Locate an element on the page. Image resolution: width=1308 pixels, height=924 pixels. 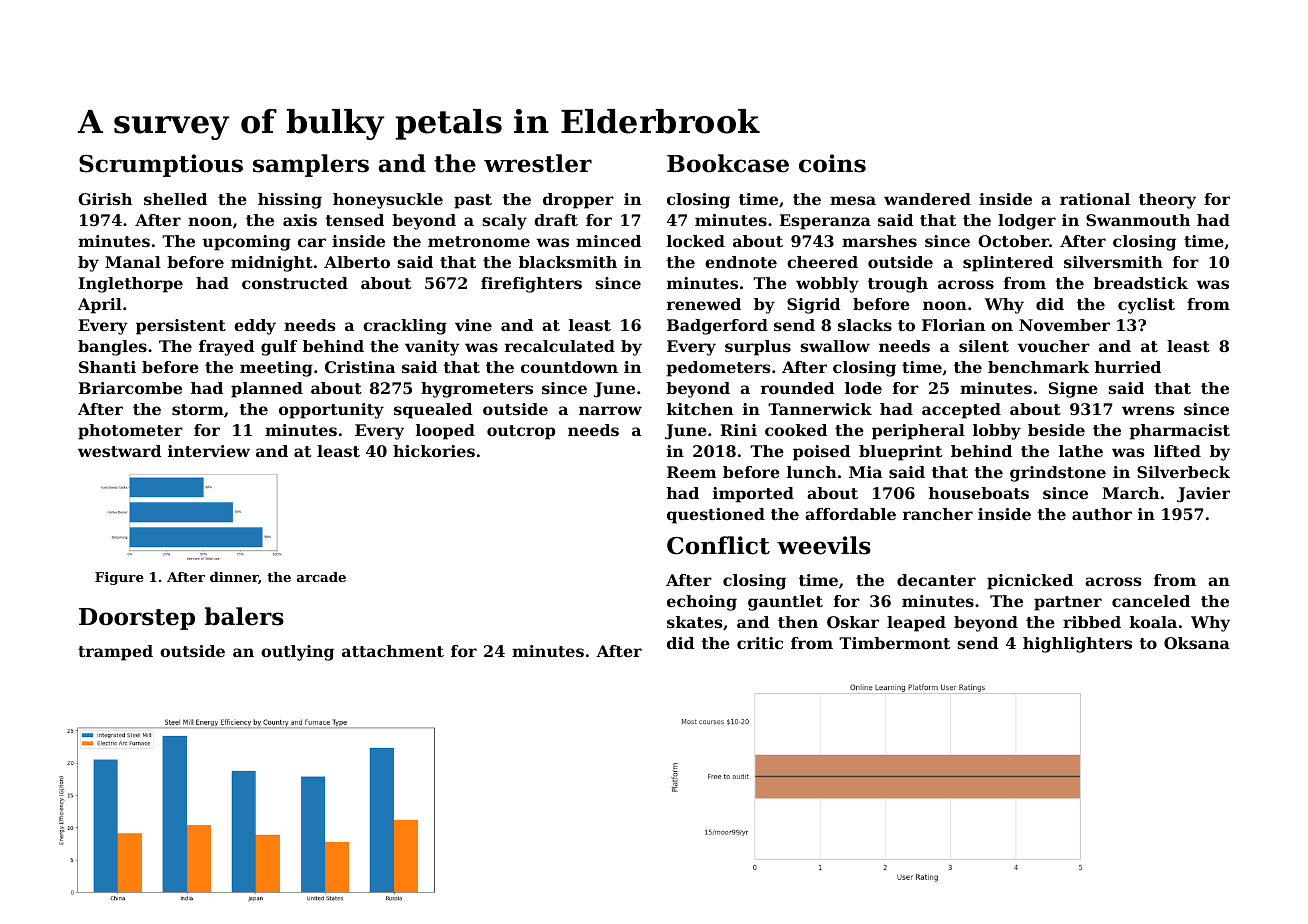
kitchen is located at coordinates (700, 409).
